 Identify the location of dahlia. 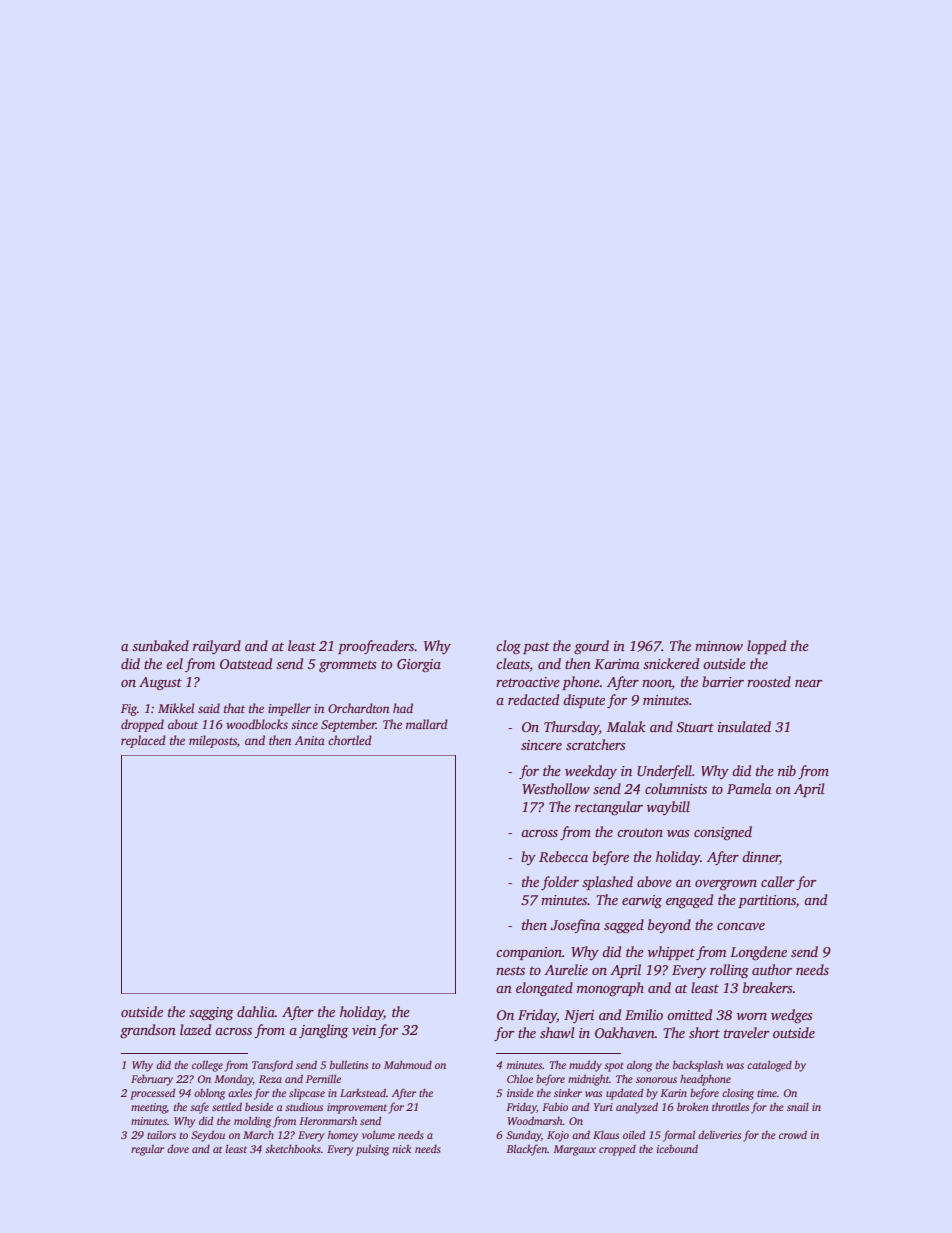
(256, 1011).
